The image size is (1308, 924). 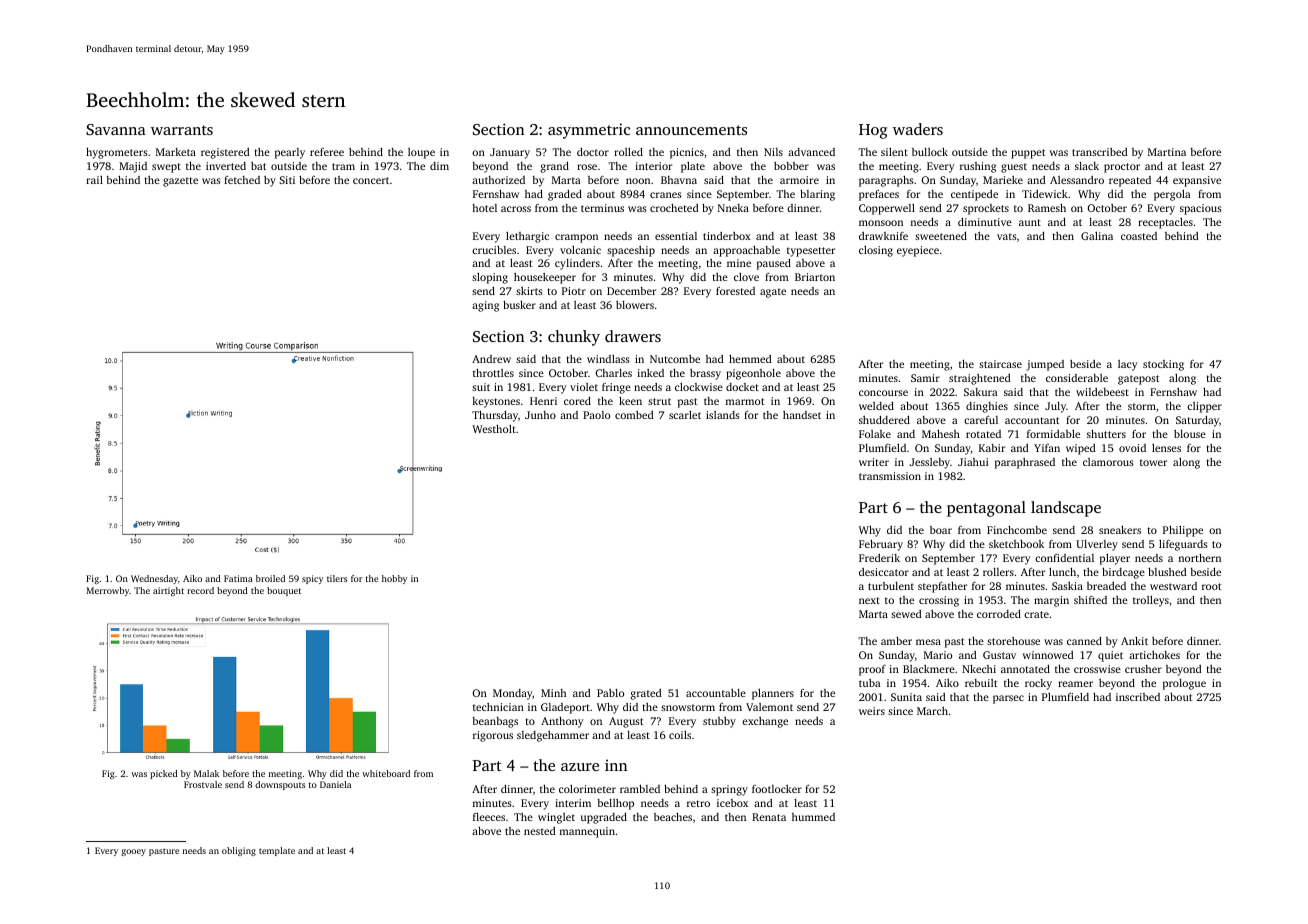 What do you see at coordinates (879, 558) in the screenshot?
I see `Frederik` at bounding box center [879, 558].
